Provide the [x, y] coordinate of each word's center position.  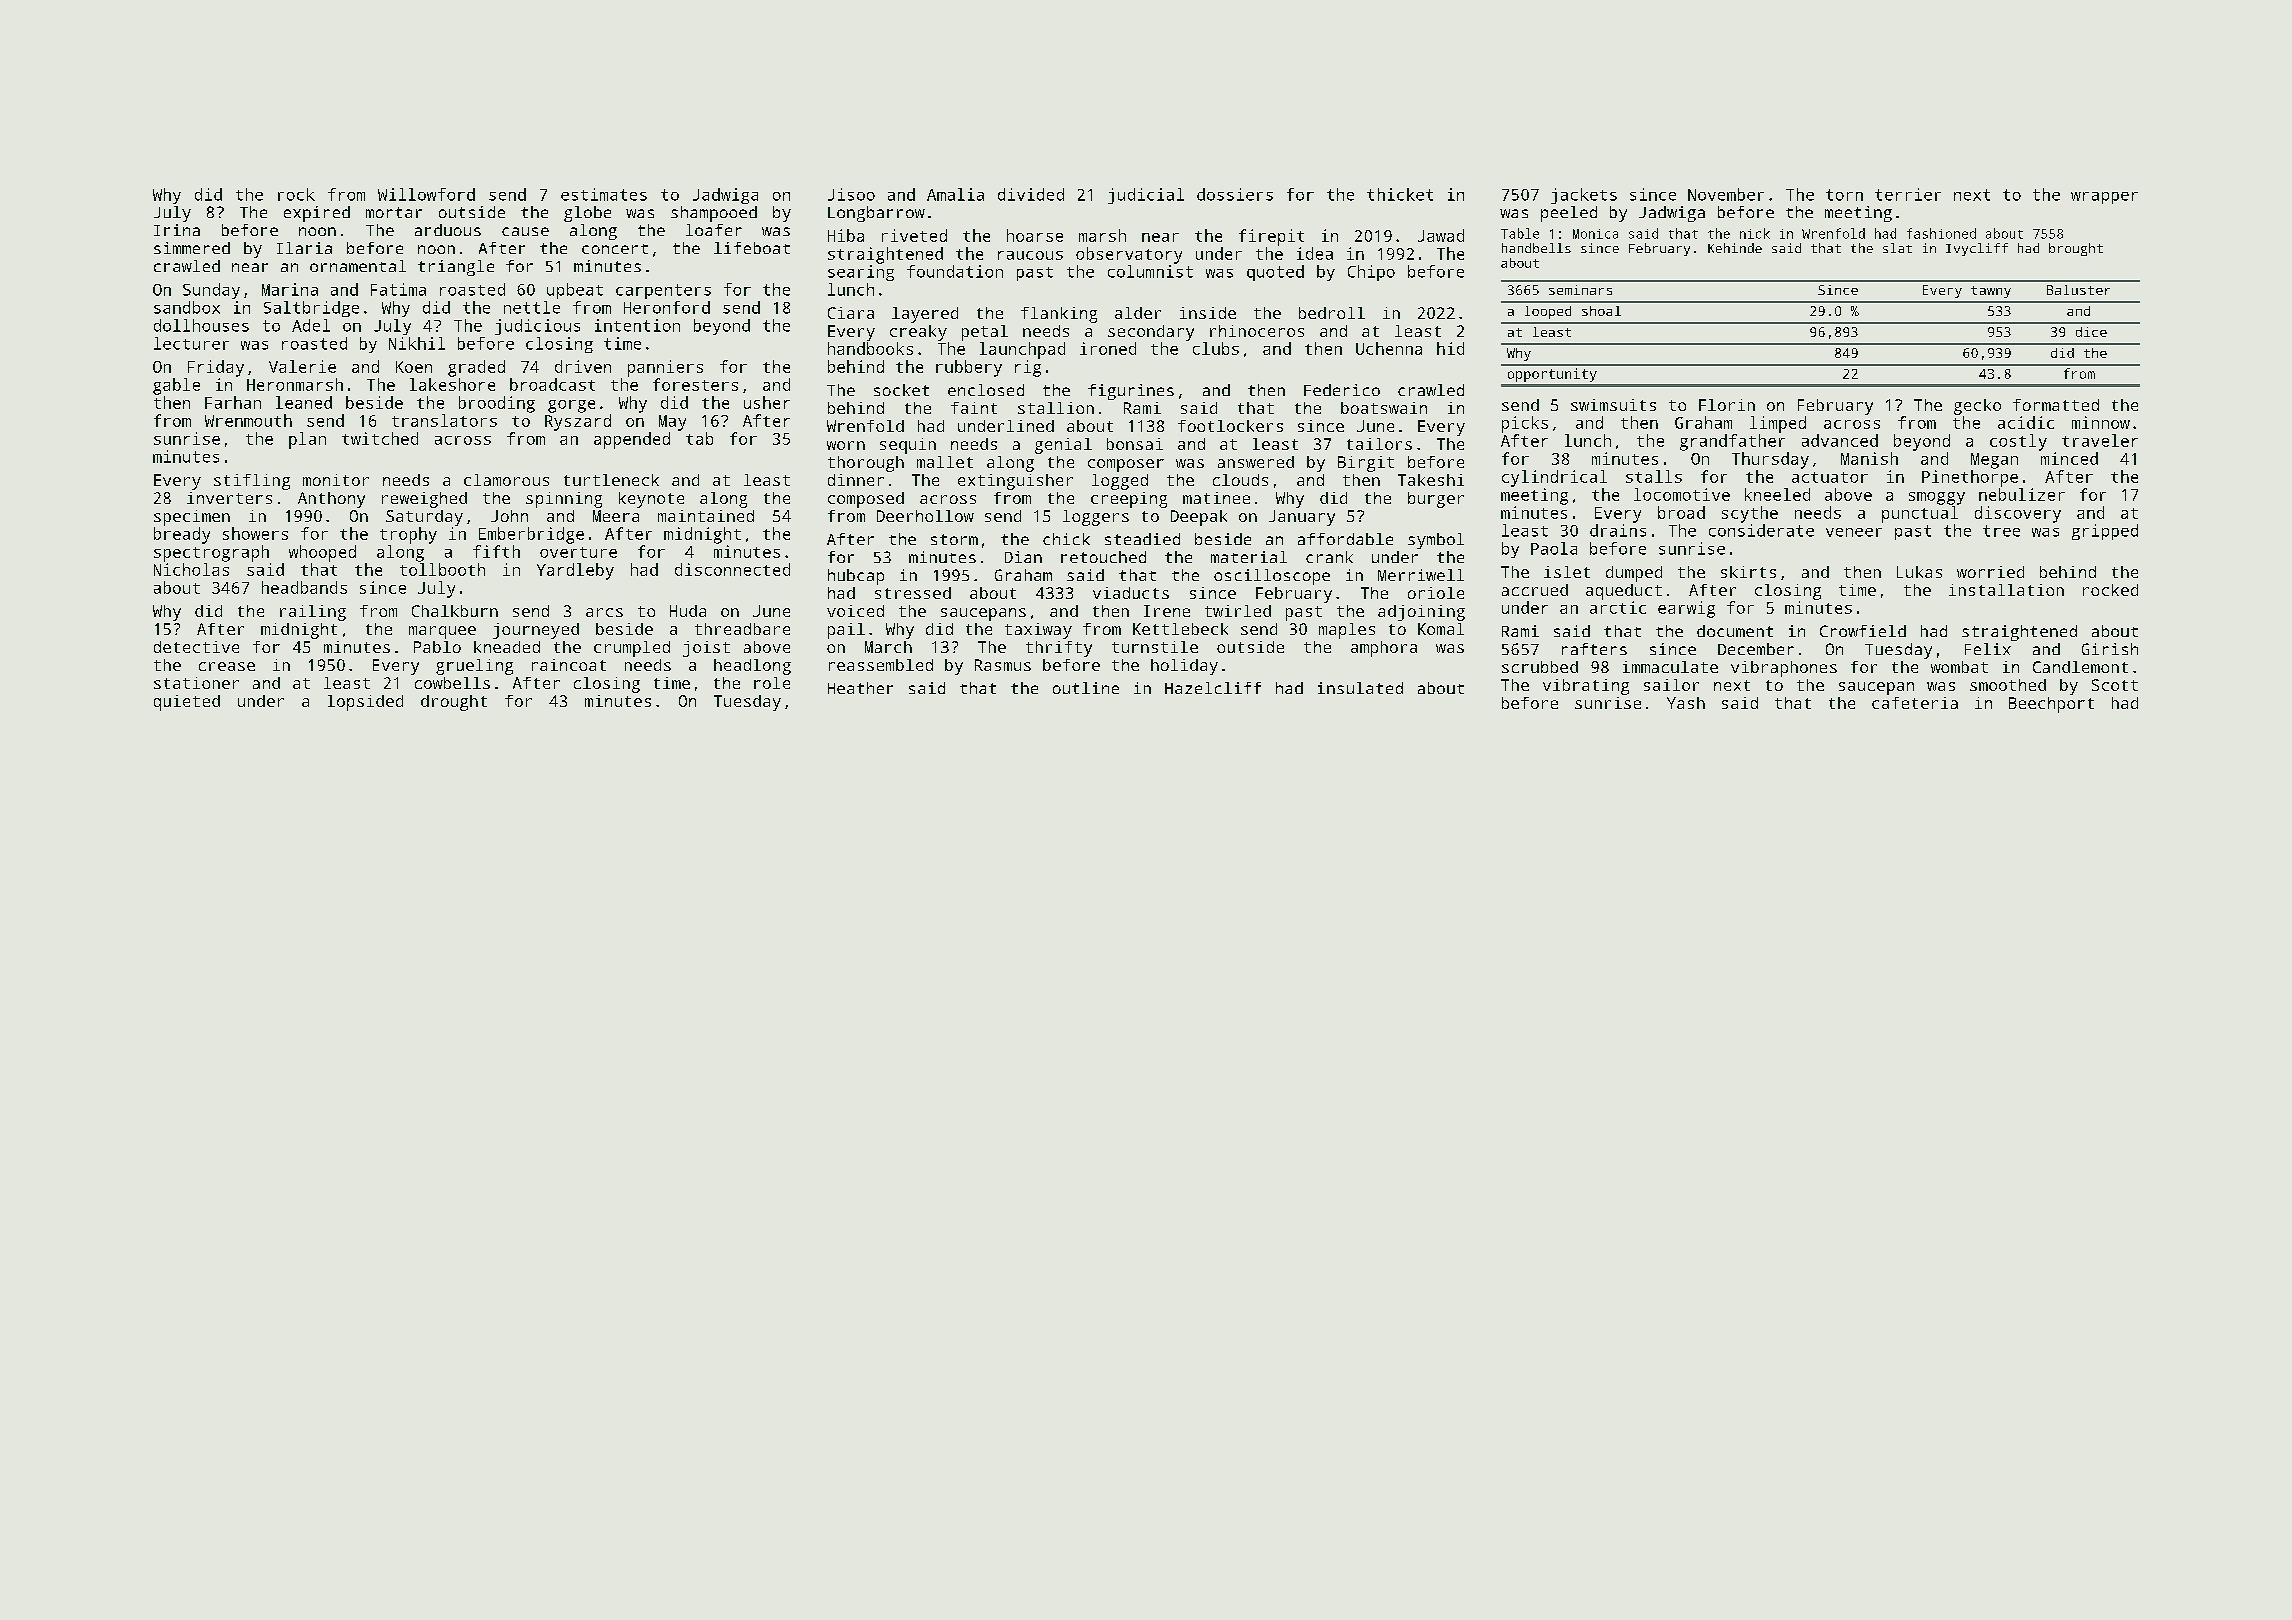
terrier [1908, 194]
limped [1778, 424]
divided [1031, 194]
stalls [1654, 476]
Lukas [1919, 572]
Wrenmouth [248, 420]
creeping [1129, 500]
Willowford [426, 194]
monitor [336, 480]
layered [925, 315]
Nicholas [191, 569]
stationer [196, 683]
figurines [1131, 392]
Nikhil [417, 343]
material [1249, 557]
